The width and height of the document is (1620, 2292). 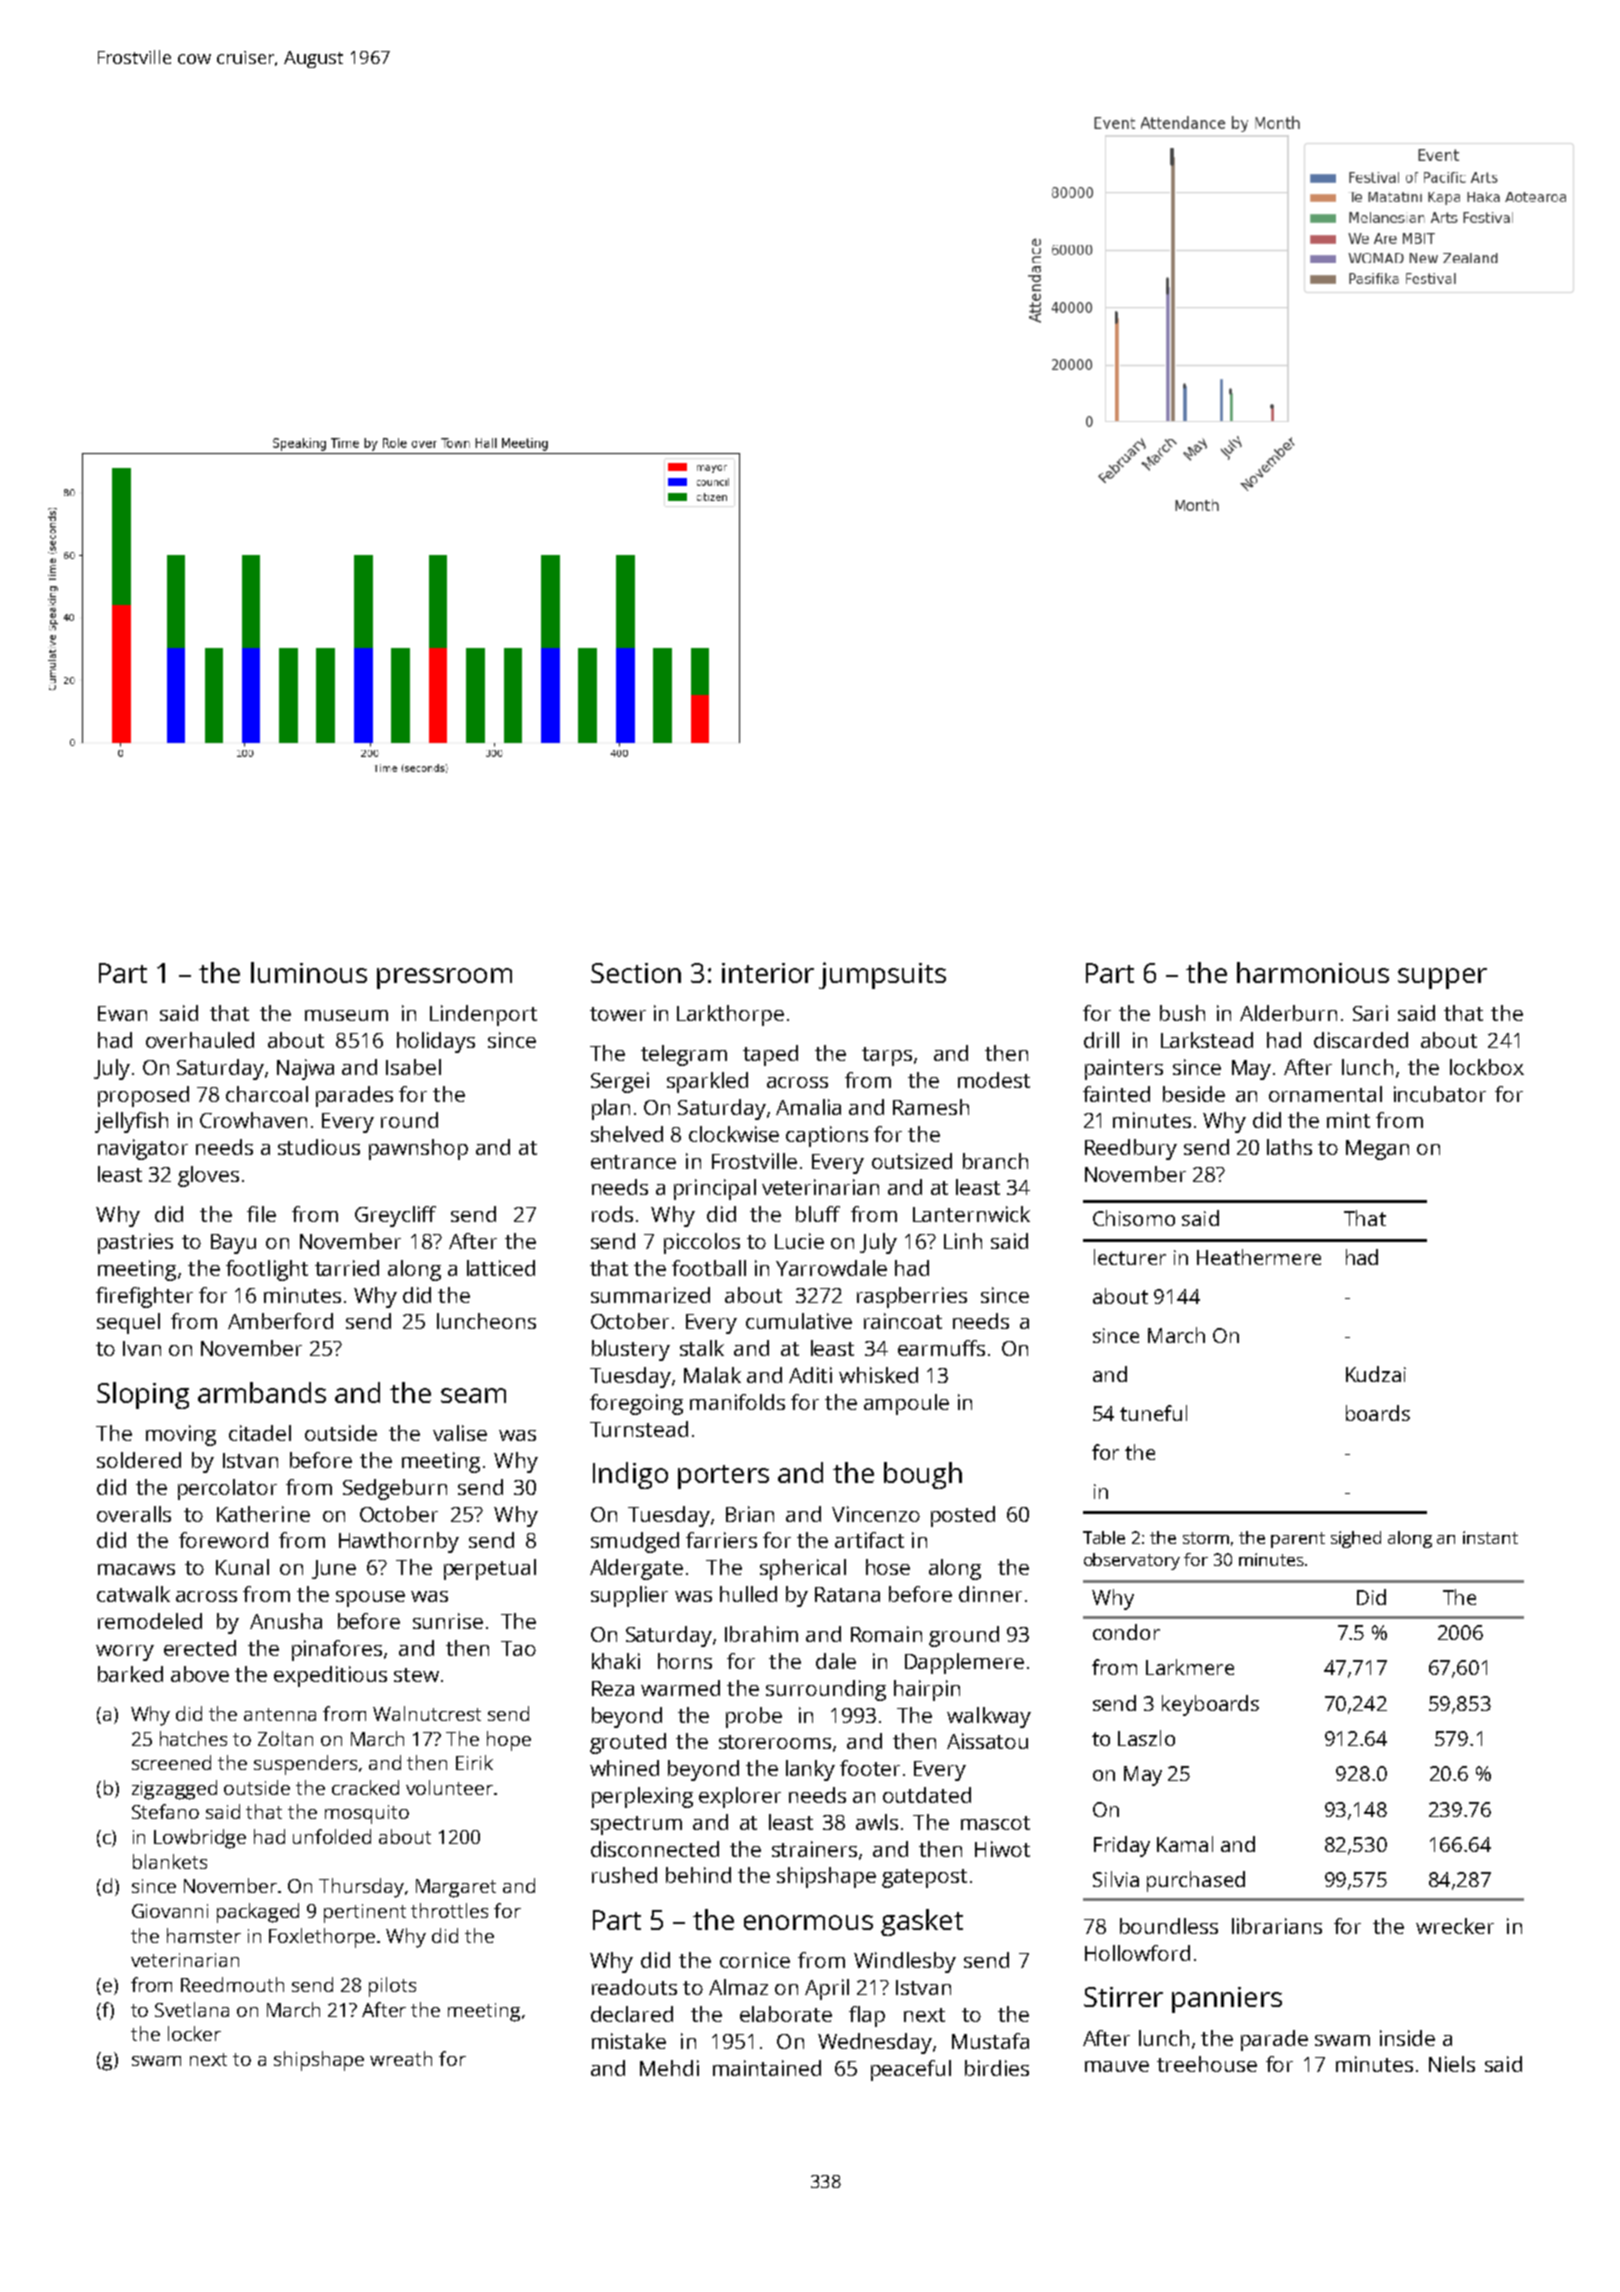 What do you see at coordinates (1313, 972) in the document?
I see `harmonious` at bounding box center [1313, 972].
